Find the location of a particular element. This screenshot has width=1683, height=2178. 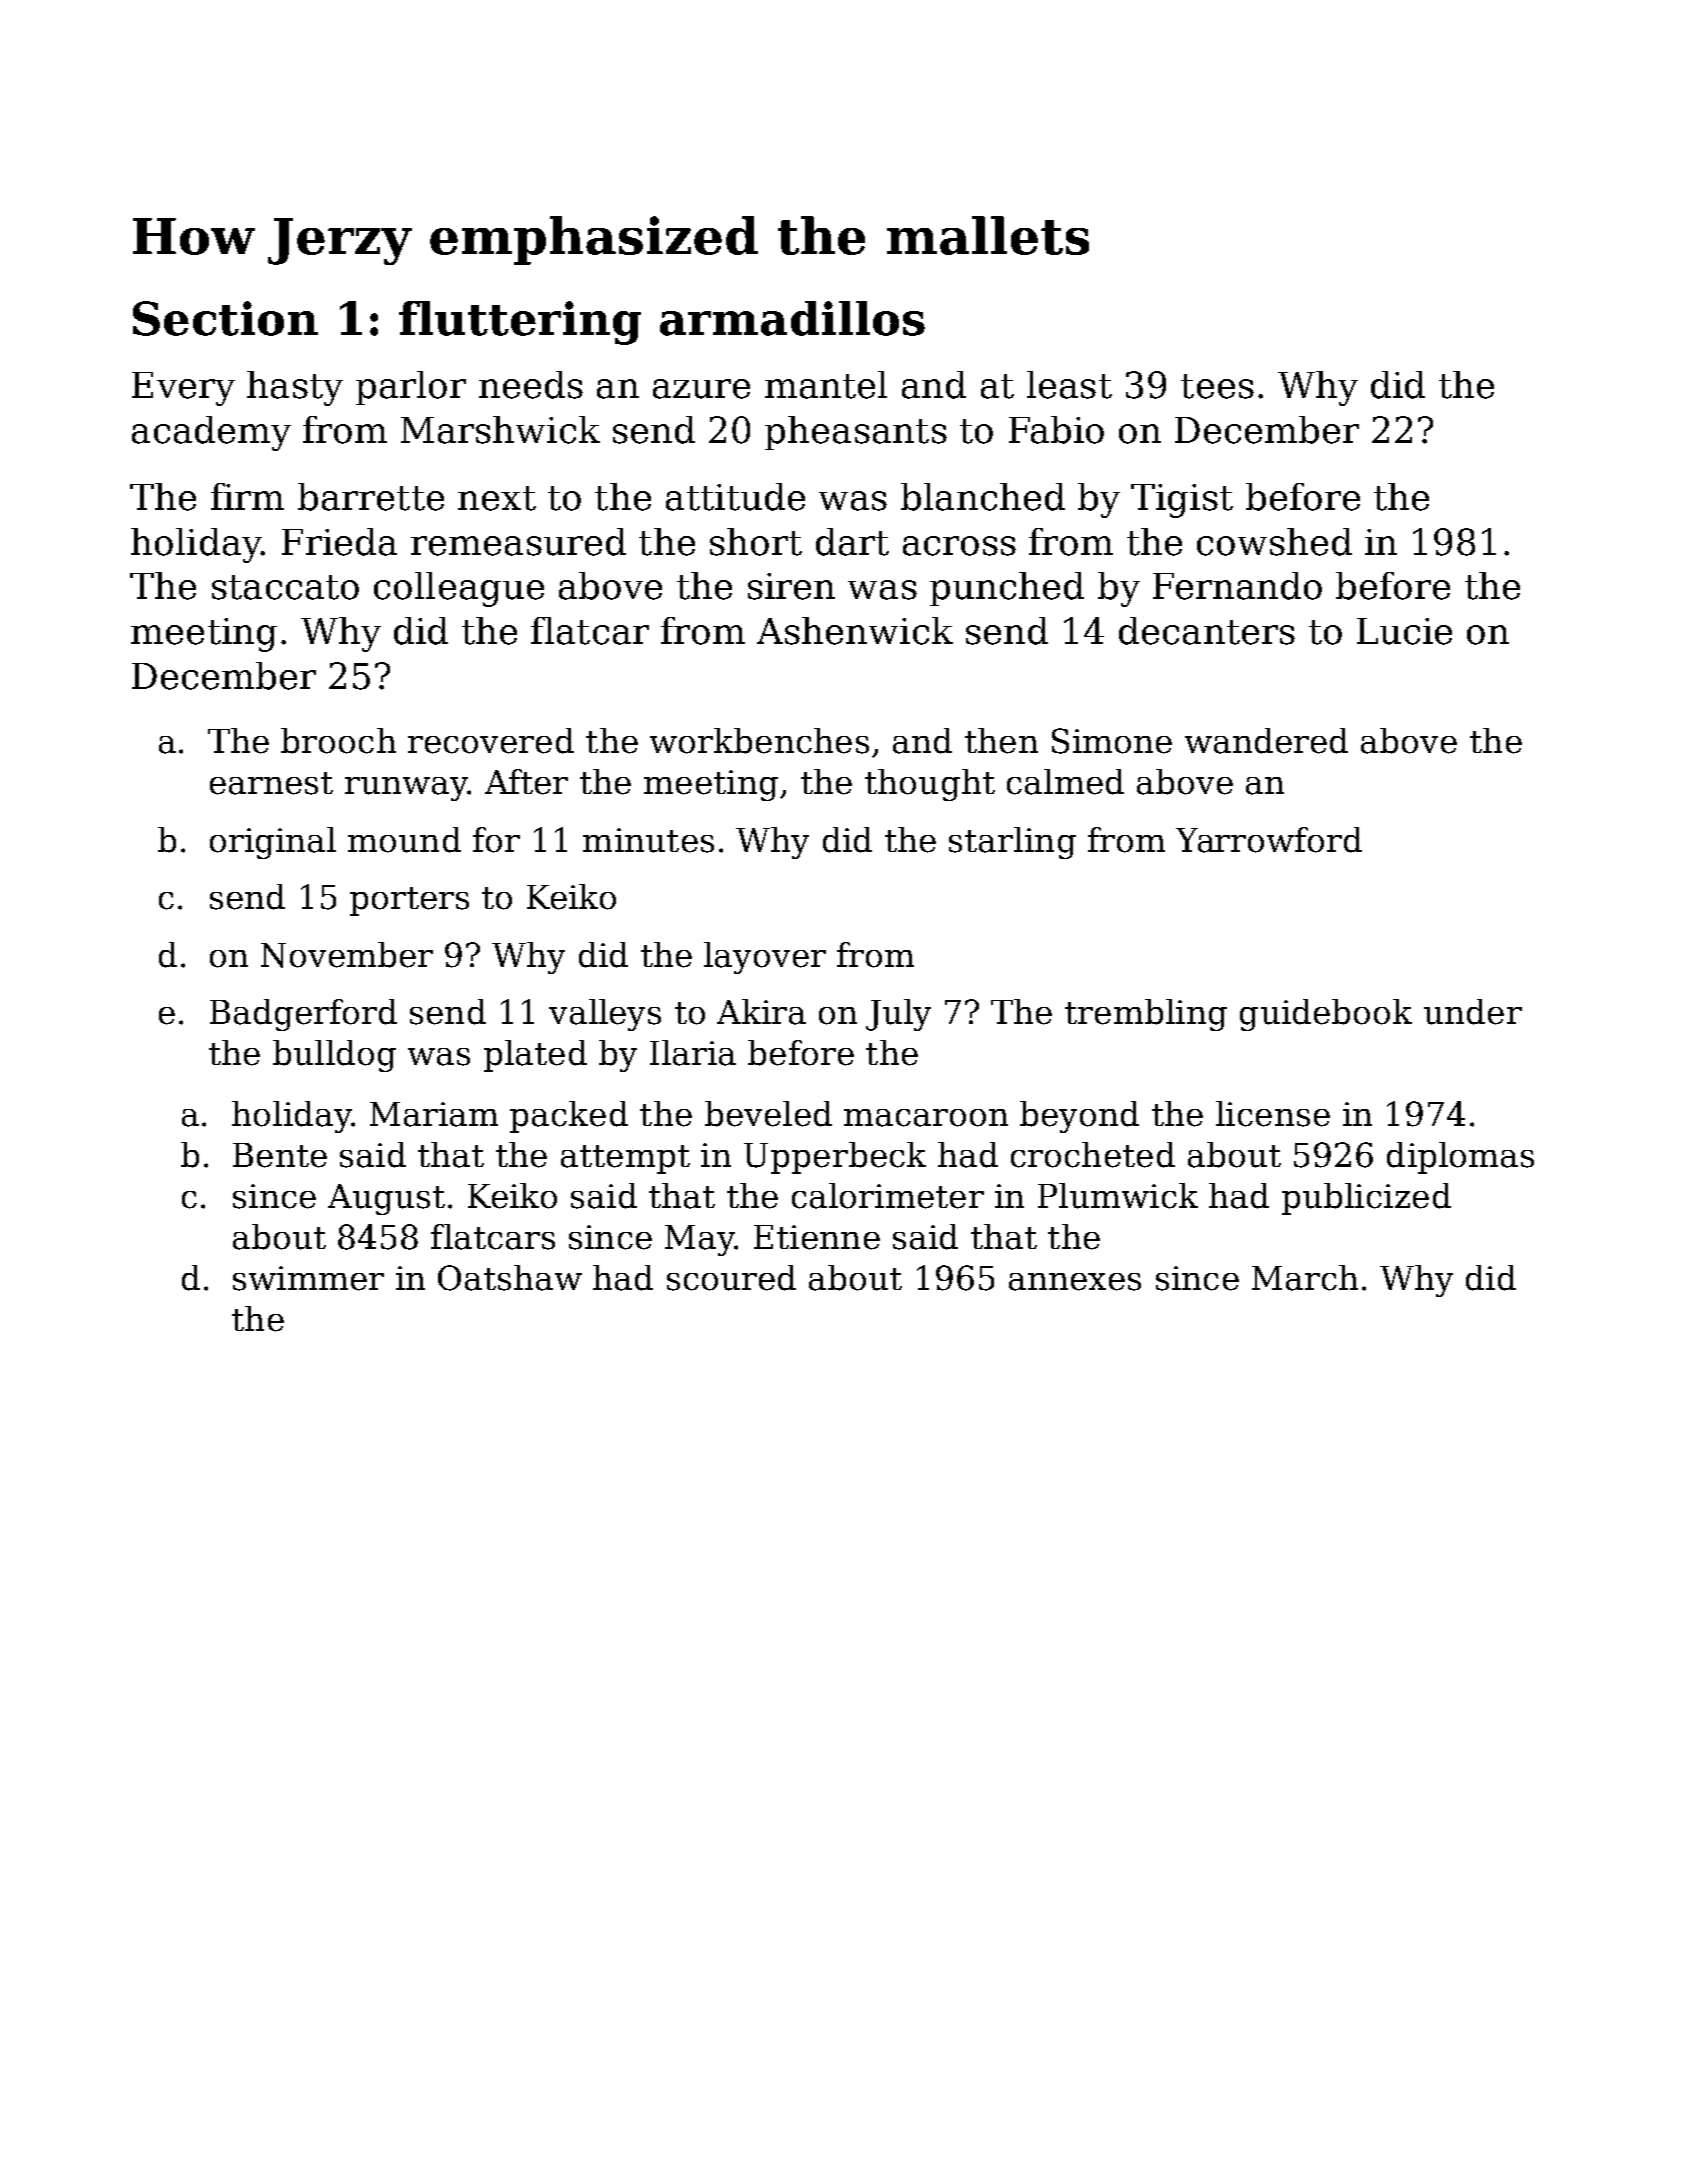

March is located at coordinates (1305, 1278).
